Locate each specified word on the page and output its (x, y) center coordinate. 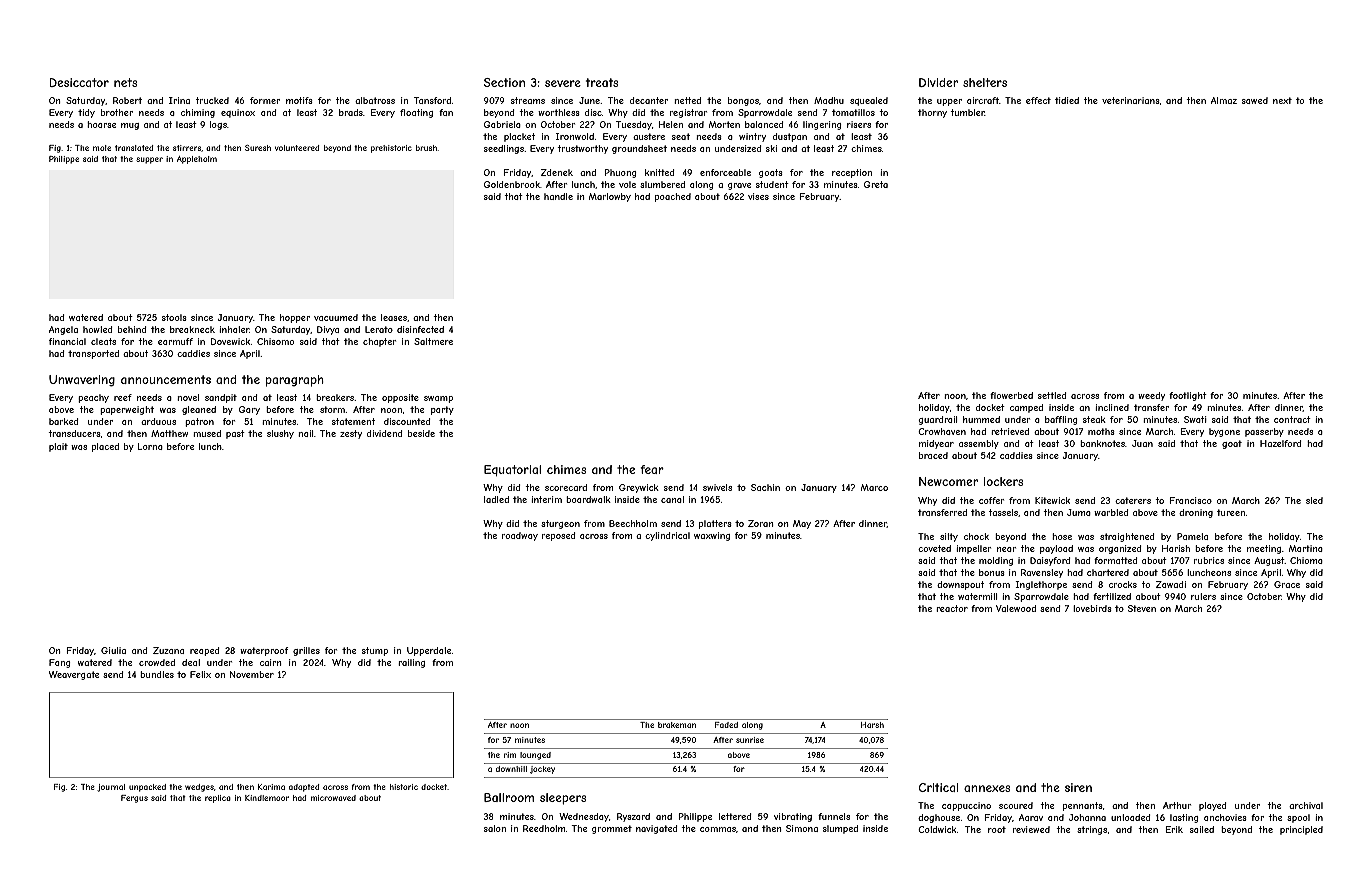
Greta (876, 184)
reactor (952, 608)
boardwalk (588, 499)
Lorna (150, 446)
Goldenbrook (512, 184)
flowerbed (1011, 395)
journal (111, 788)
